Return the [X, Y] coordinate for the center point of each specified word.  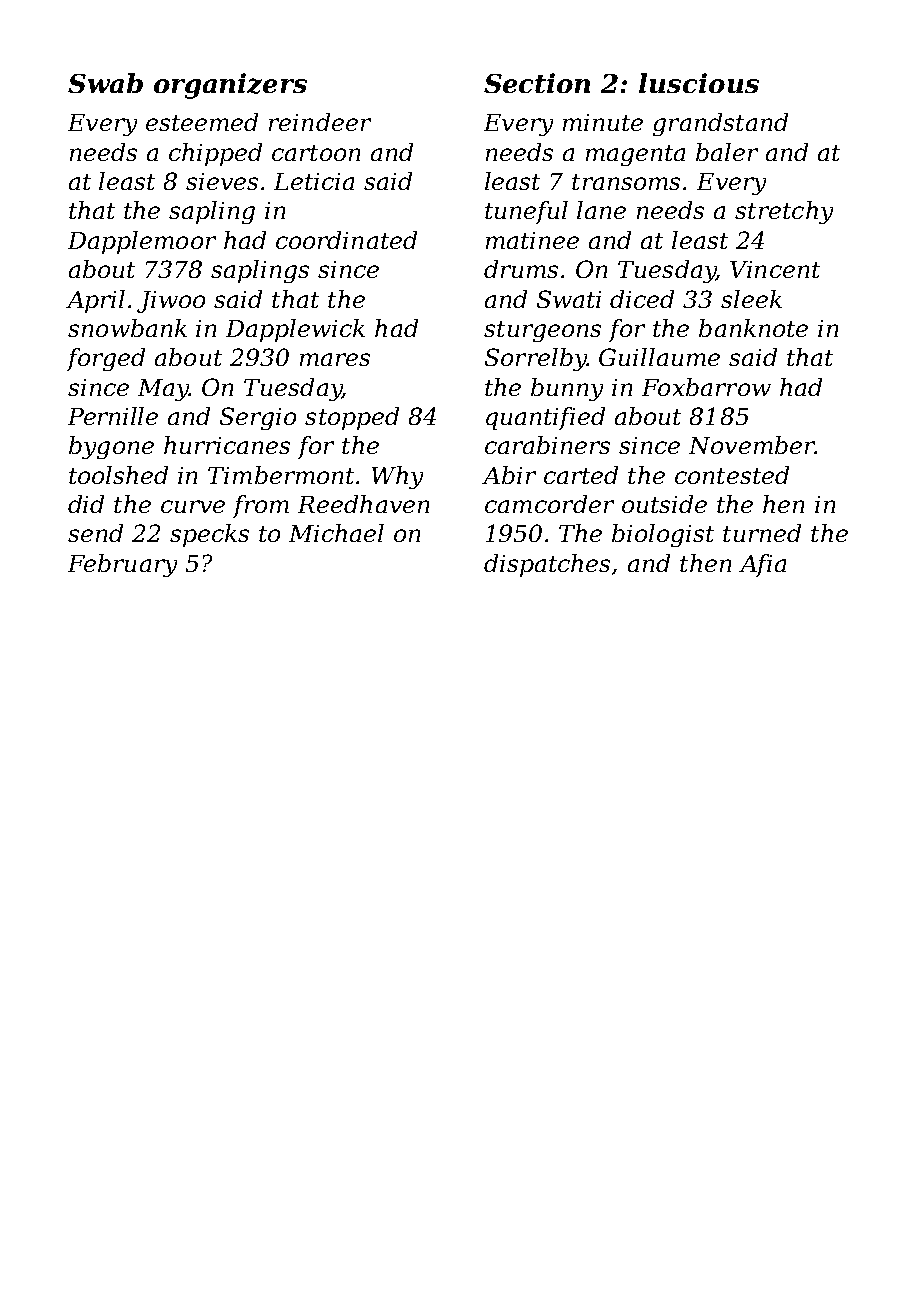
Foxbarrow [706, 387]
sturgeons [542, 331]
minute [603, 122]
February [122, 565]
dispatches [547, 565]
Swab [105, 83]
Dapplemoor [142, 242]
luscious [699, 83]
